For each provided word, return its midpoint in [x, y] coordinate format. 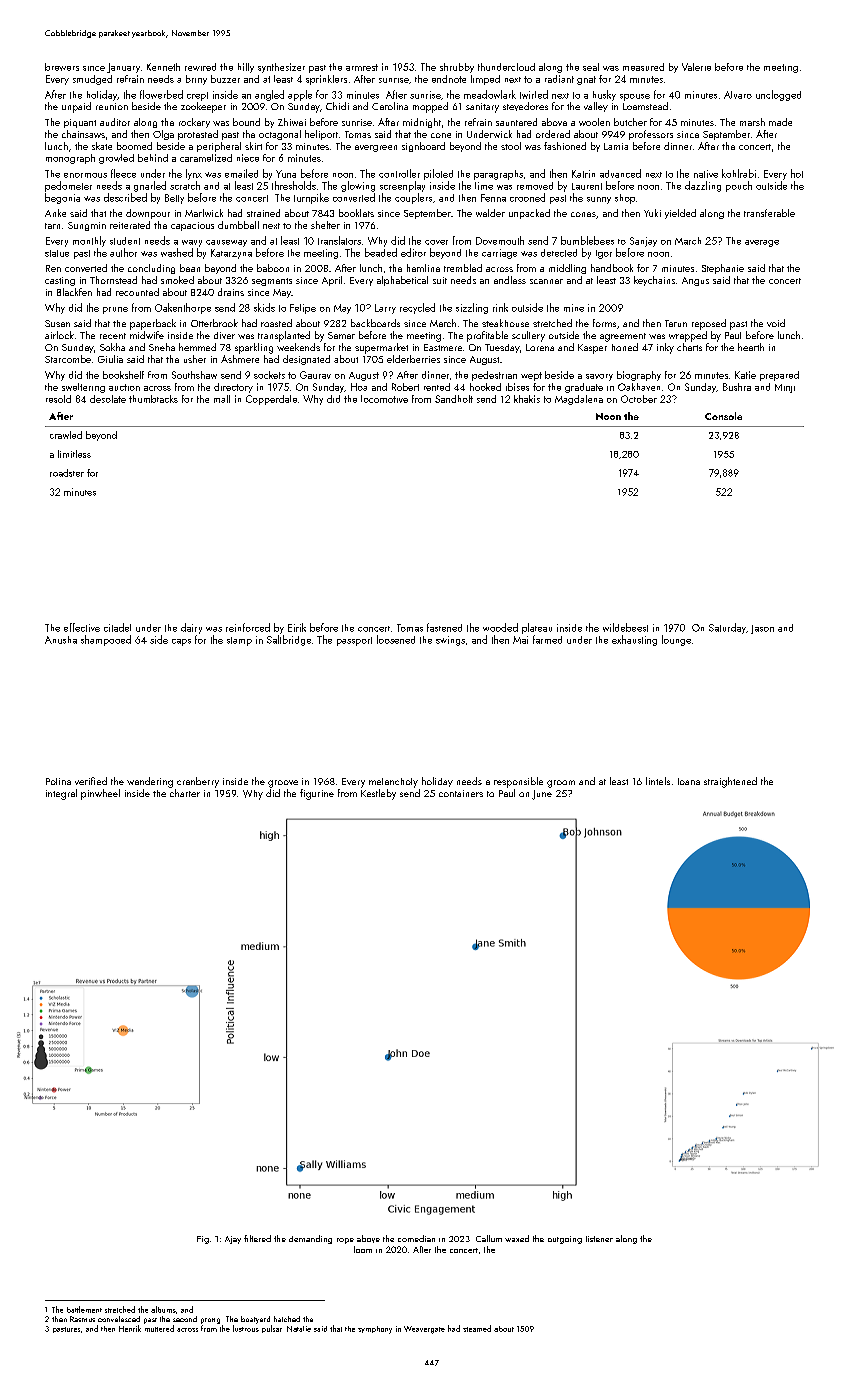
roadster [67, 473]
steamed [477, 1328]
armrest [362, 67]
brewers [62, 67]
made [780, 122]
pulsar [272, 1329]
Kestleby [378, 794]
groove [283, 784]
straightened [730, 782]
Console [723, 416]
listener [599, 1239]
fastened [444, 627]
